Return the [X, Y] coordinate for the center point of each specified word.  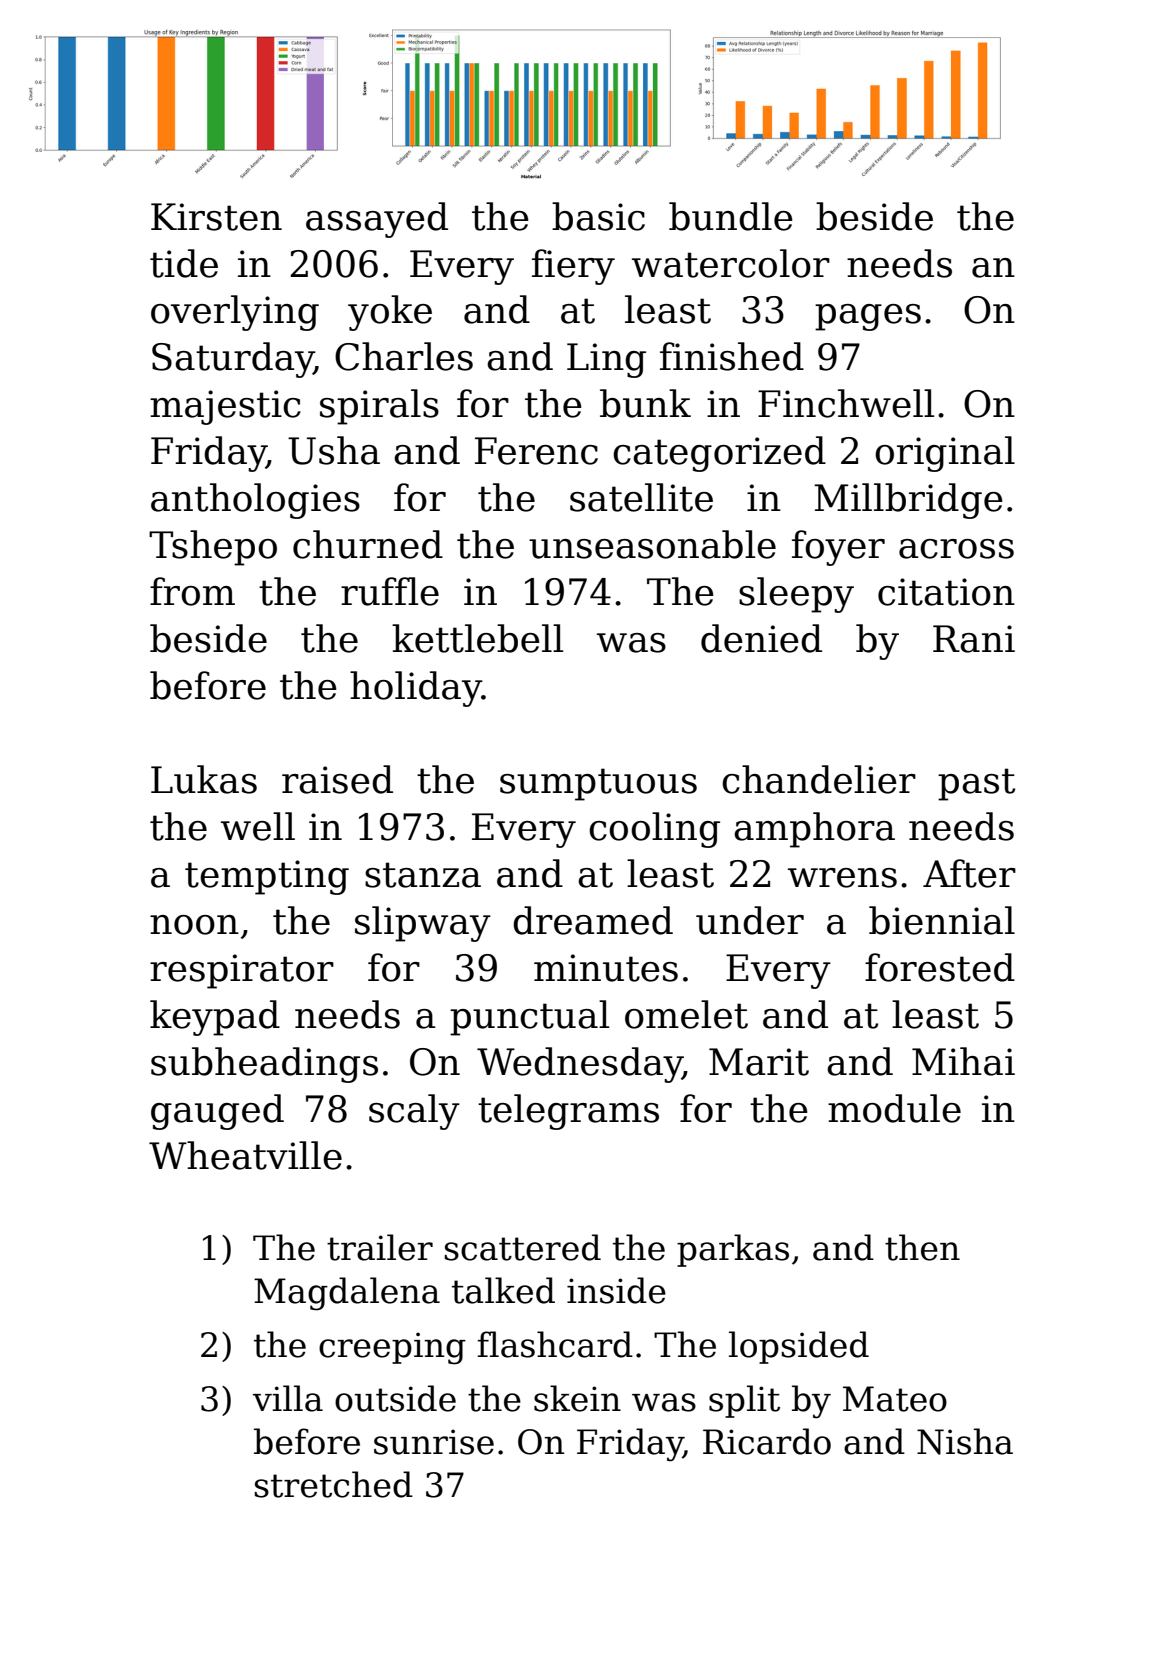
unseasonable [652, 544]
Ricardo [767, 1441]
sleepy [796, 595]
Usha [334, 450]
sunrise [434, 1442]
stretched [334, 1484]
